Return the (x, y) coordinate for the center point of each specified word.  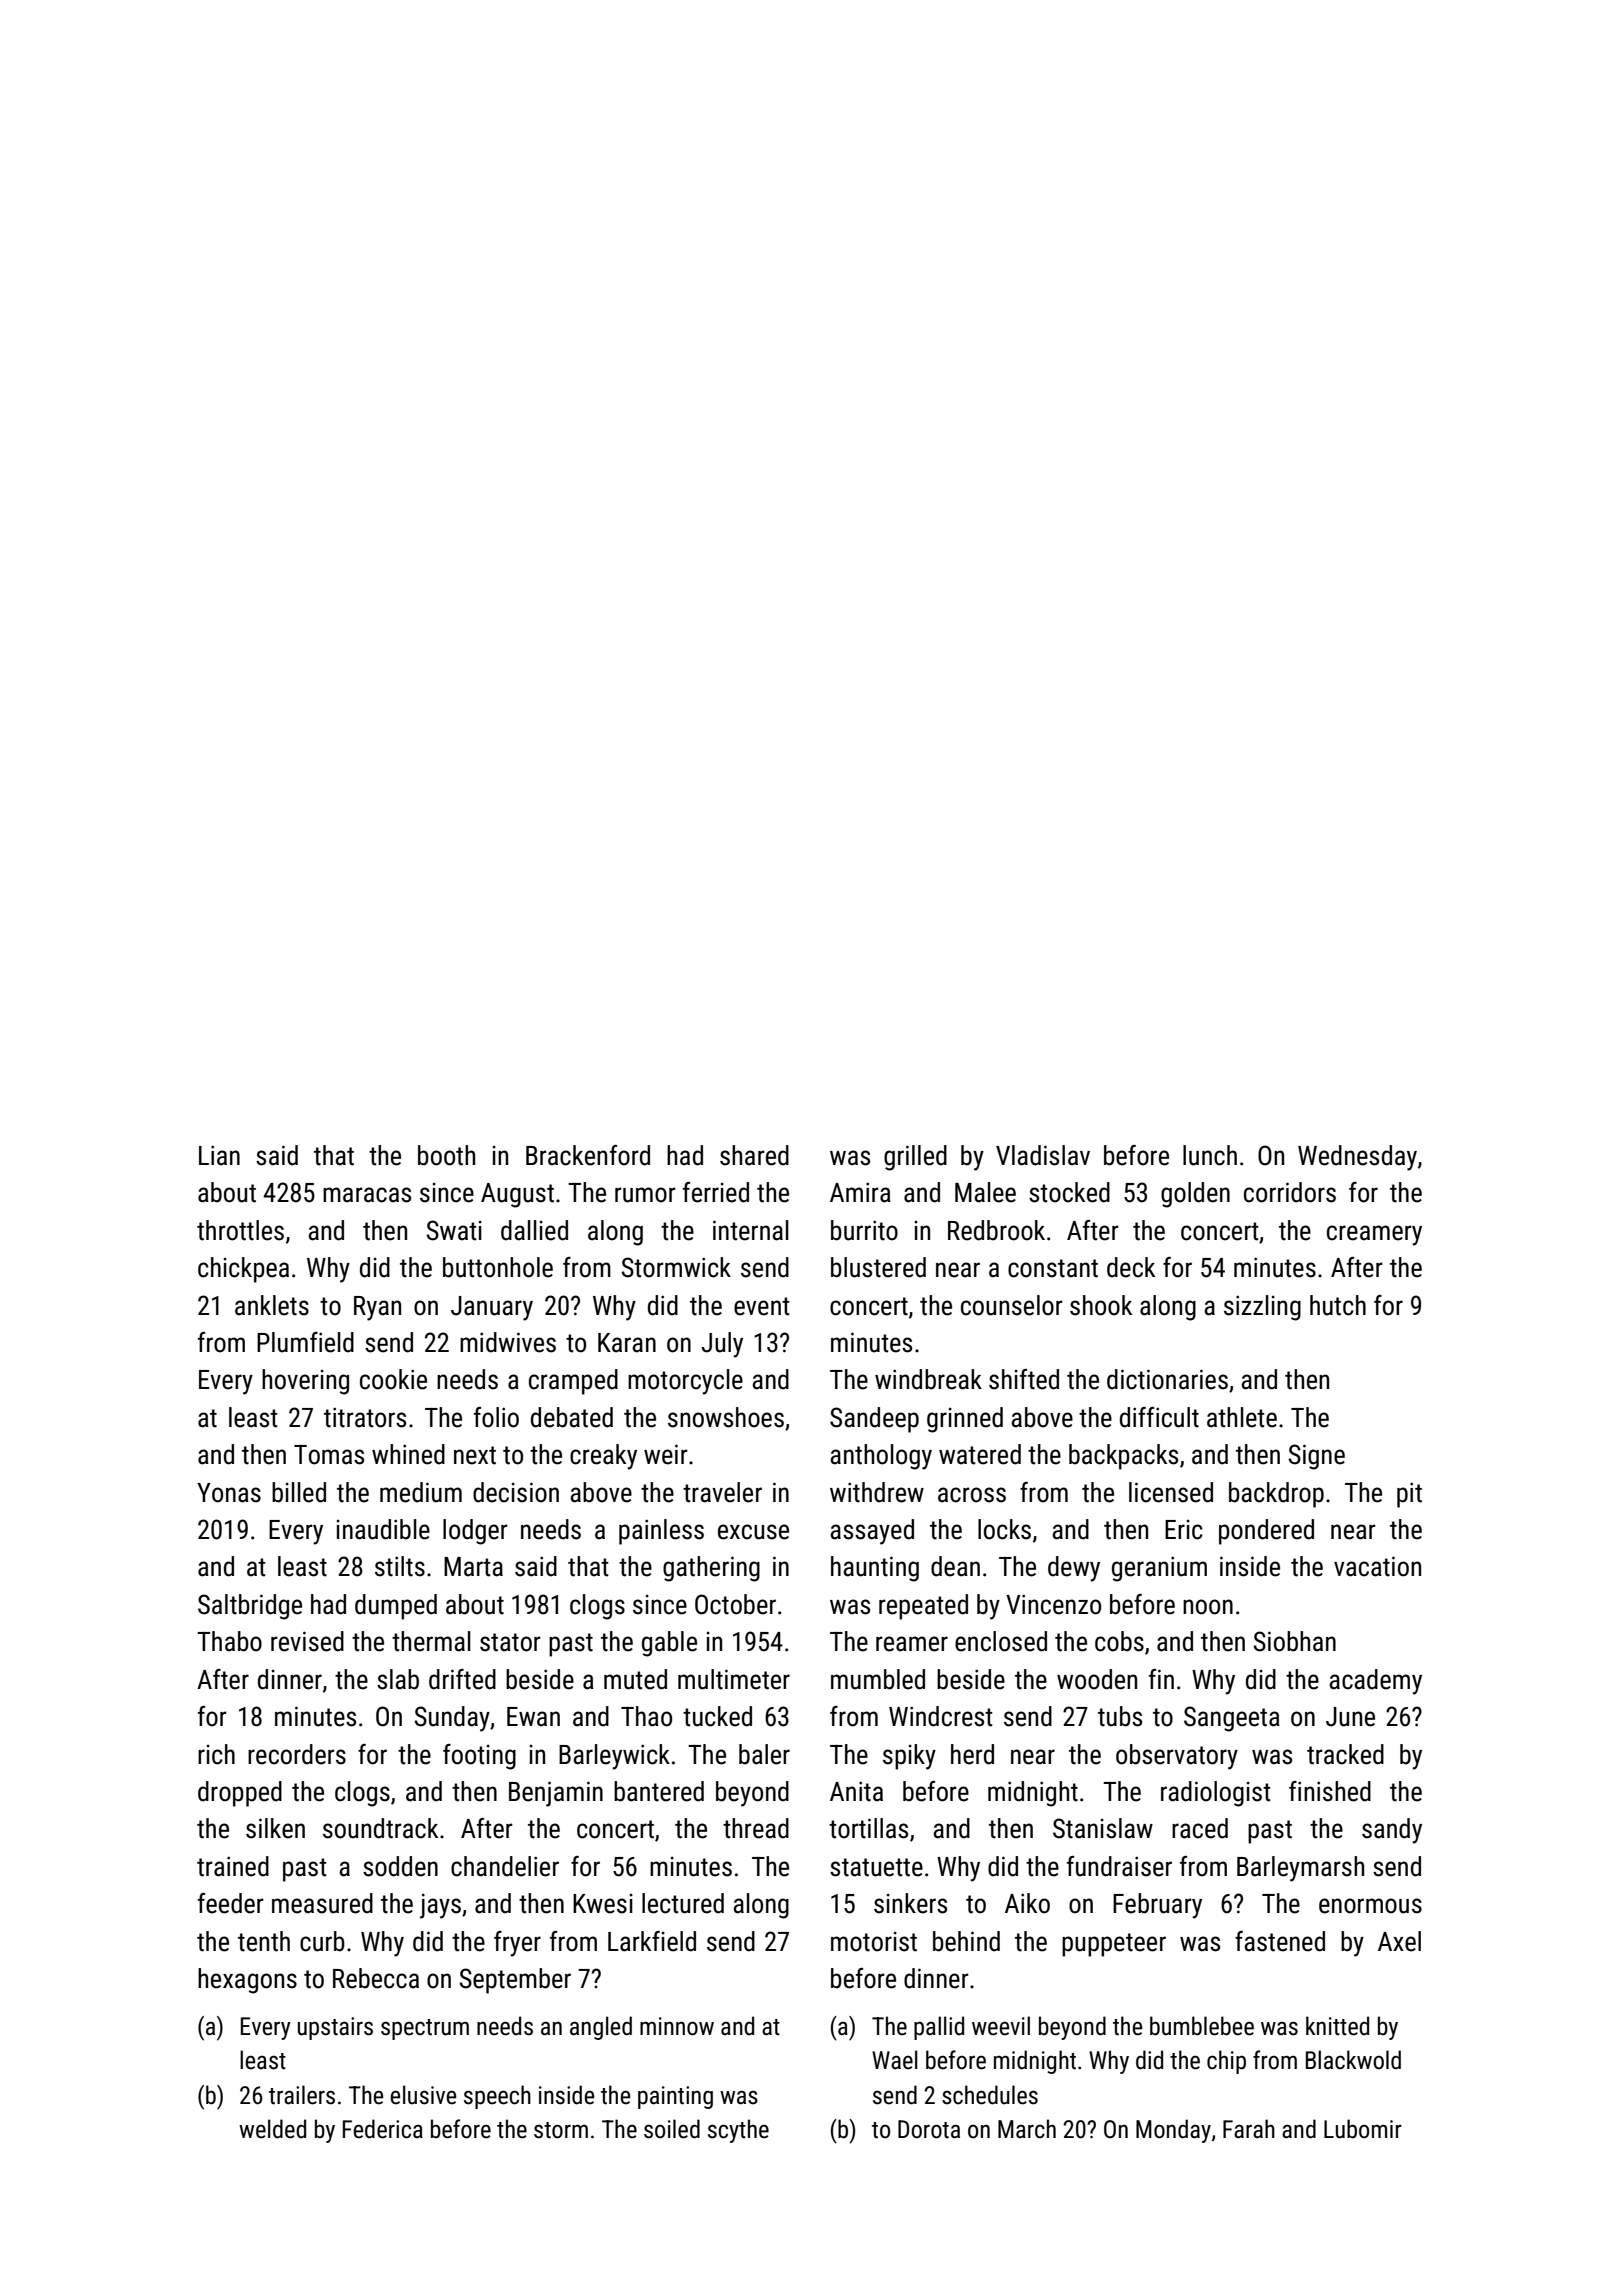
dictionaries (1167, 1379)
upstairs (335, 2028)
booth (446, 1155)
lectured (683, 1903)
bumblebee (1202, 2026)
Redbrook (996, 1230)
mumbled (878, 1679)
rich (216, 1754)
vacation (1377, 1566)
